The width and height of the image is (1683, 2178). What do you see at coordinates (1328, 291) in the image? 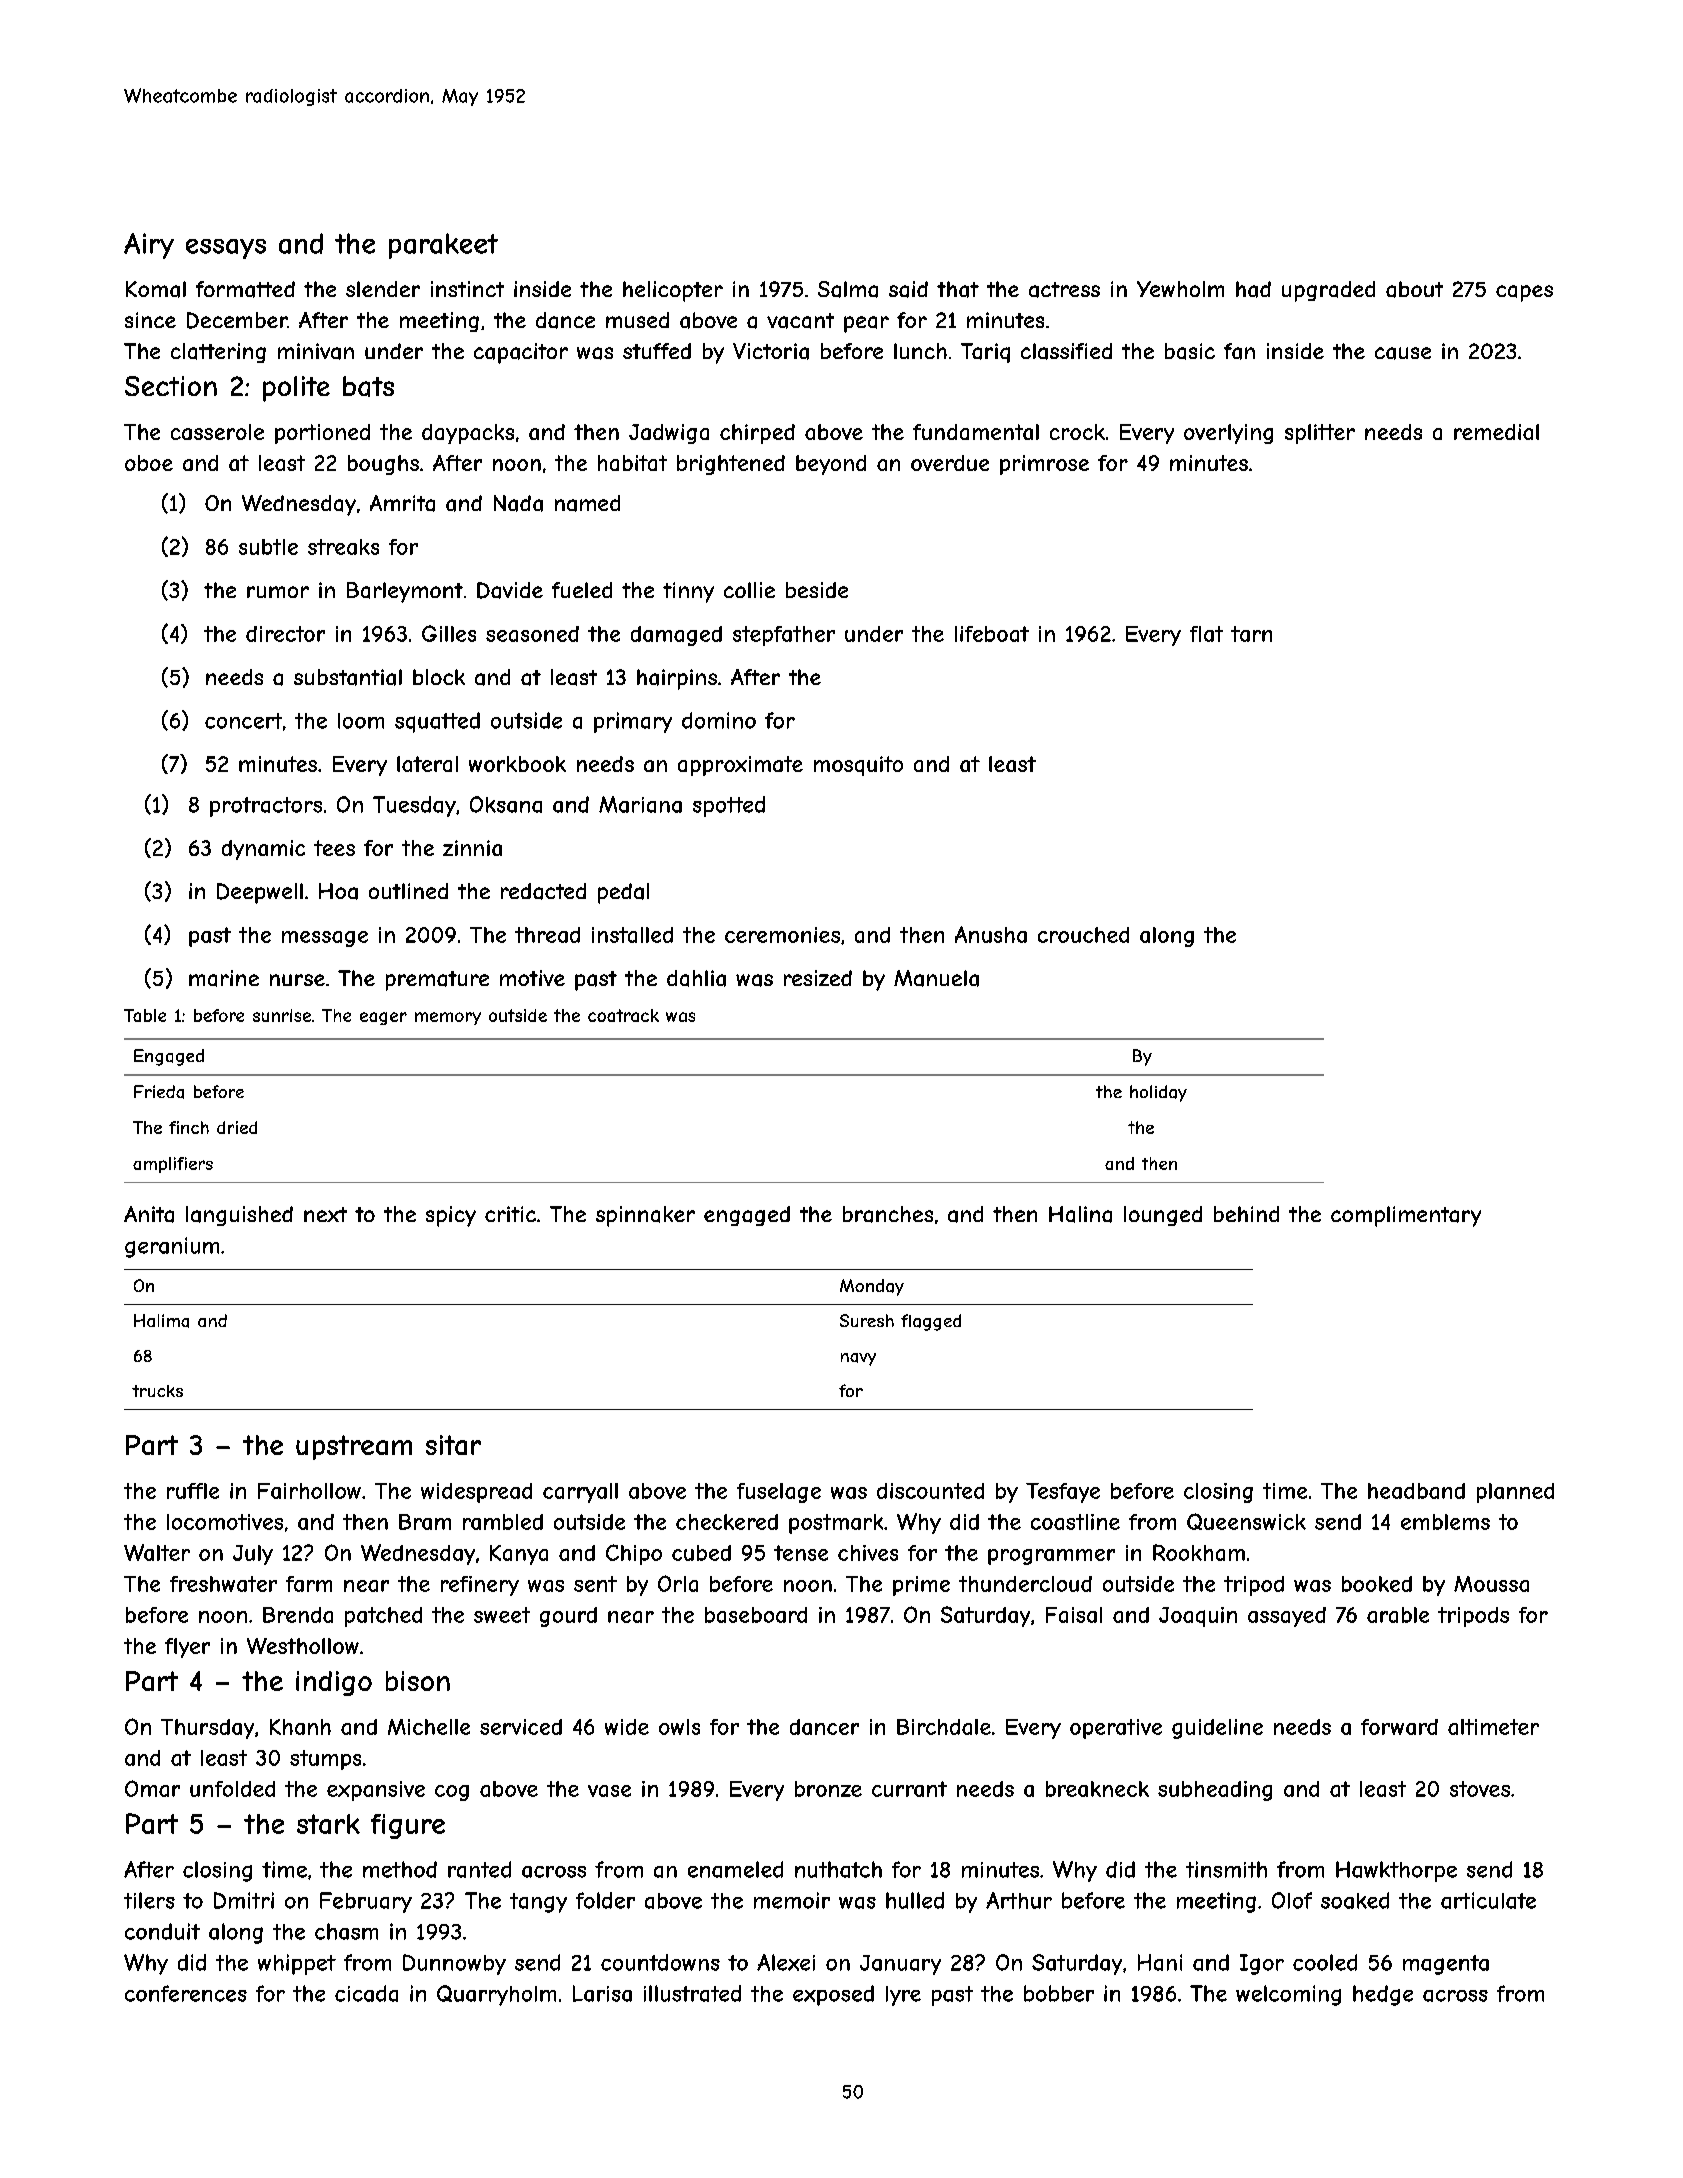
I see `upgraded` at bounding box center [1328, 291].
